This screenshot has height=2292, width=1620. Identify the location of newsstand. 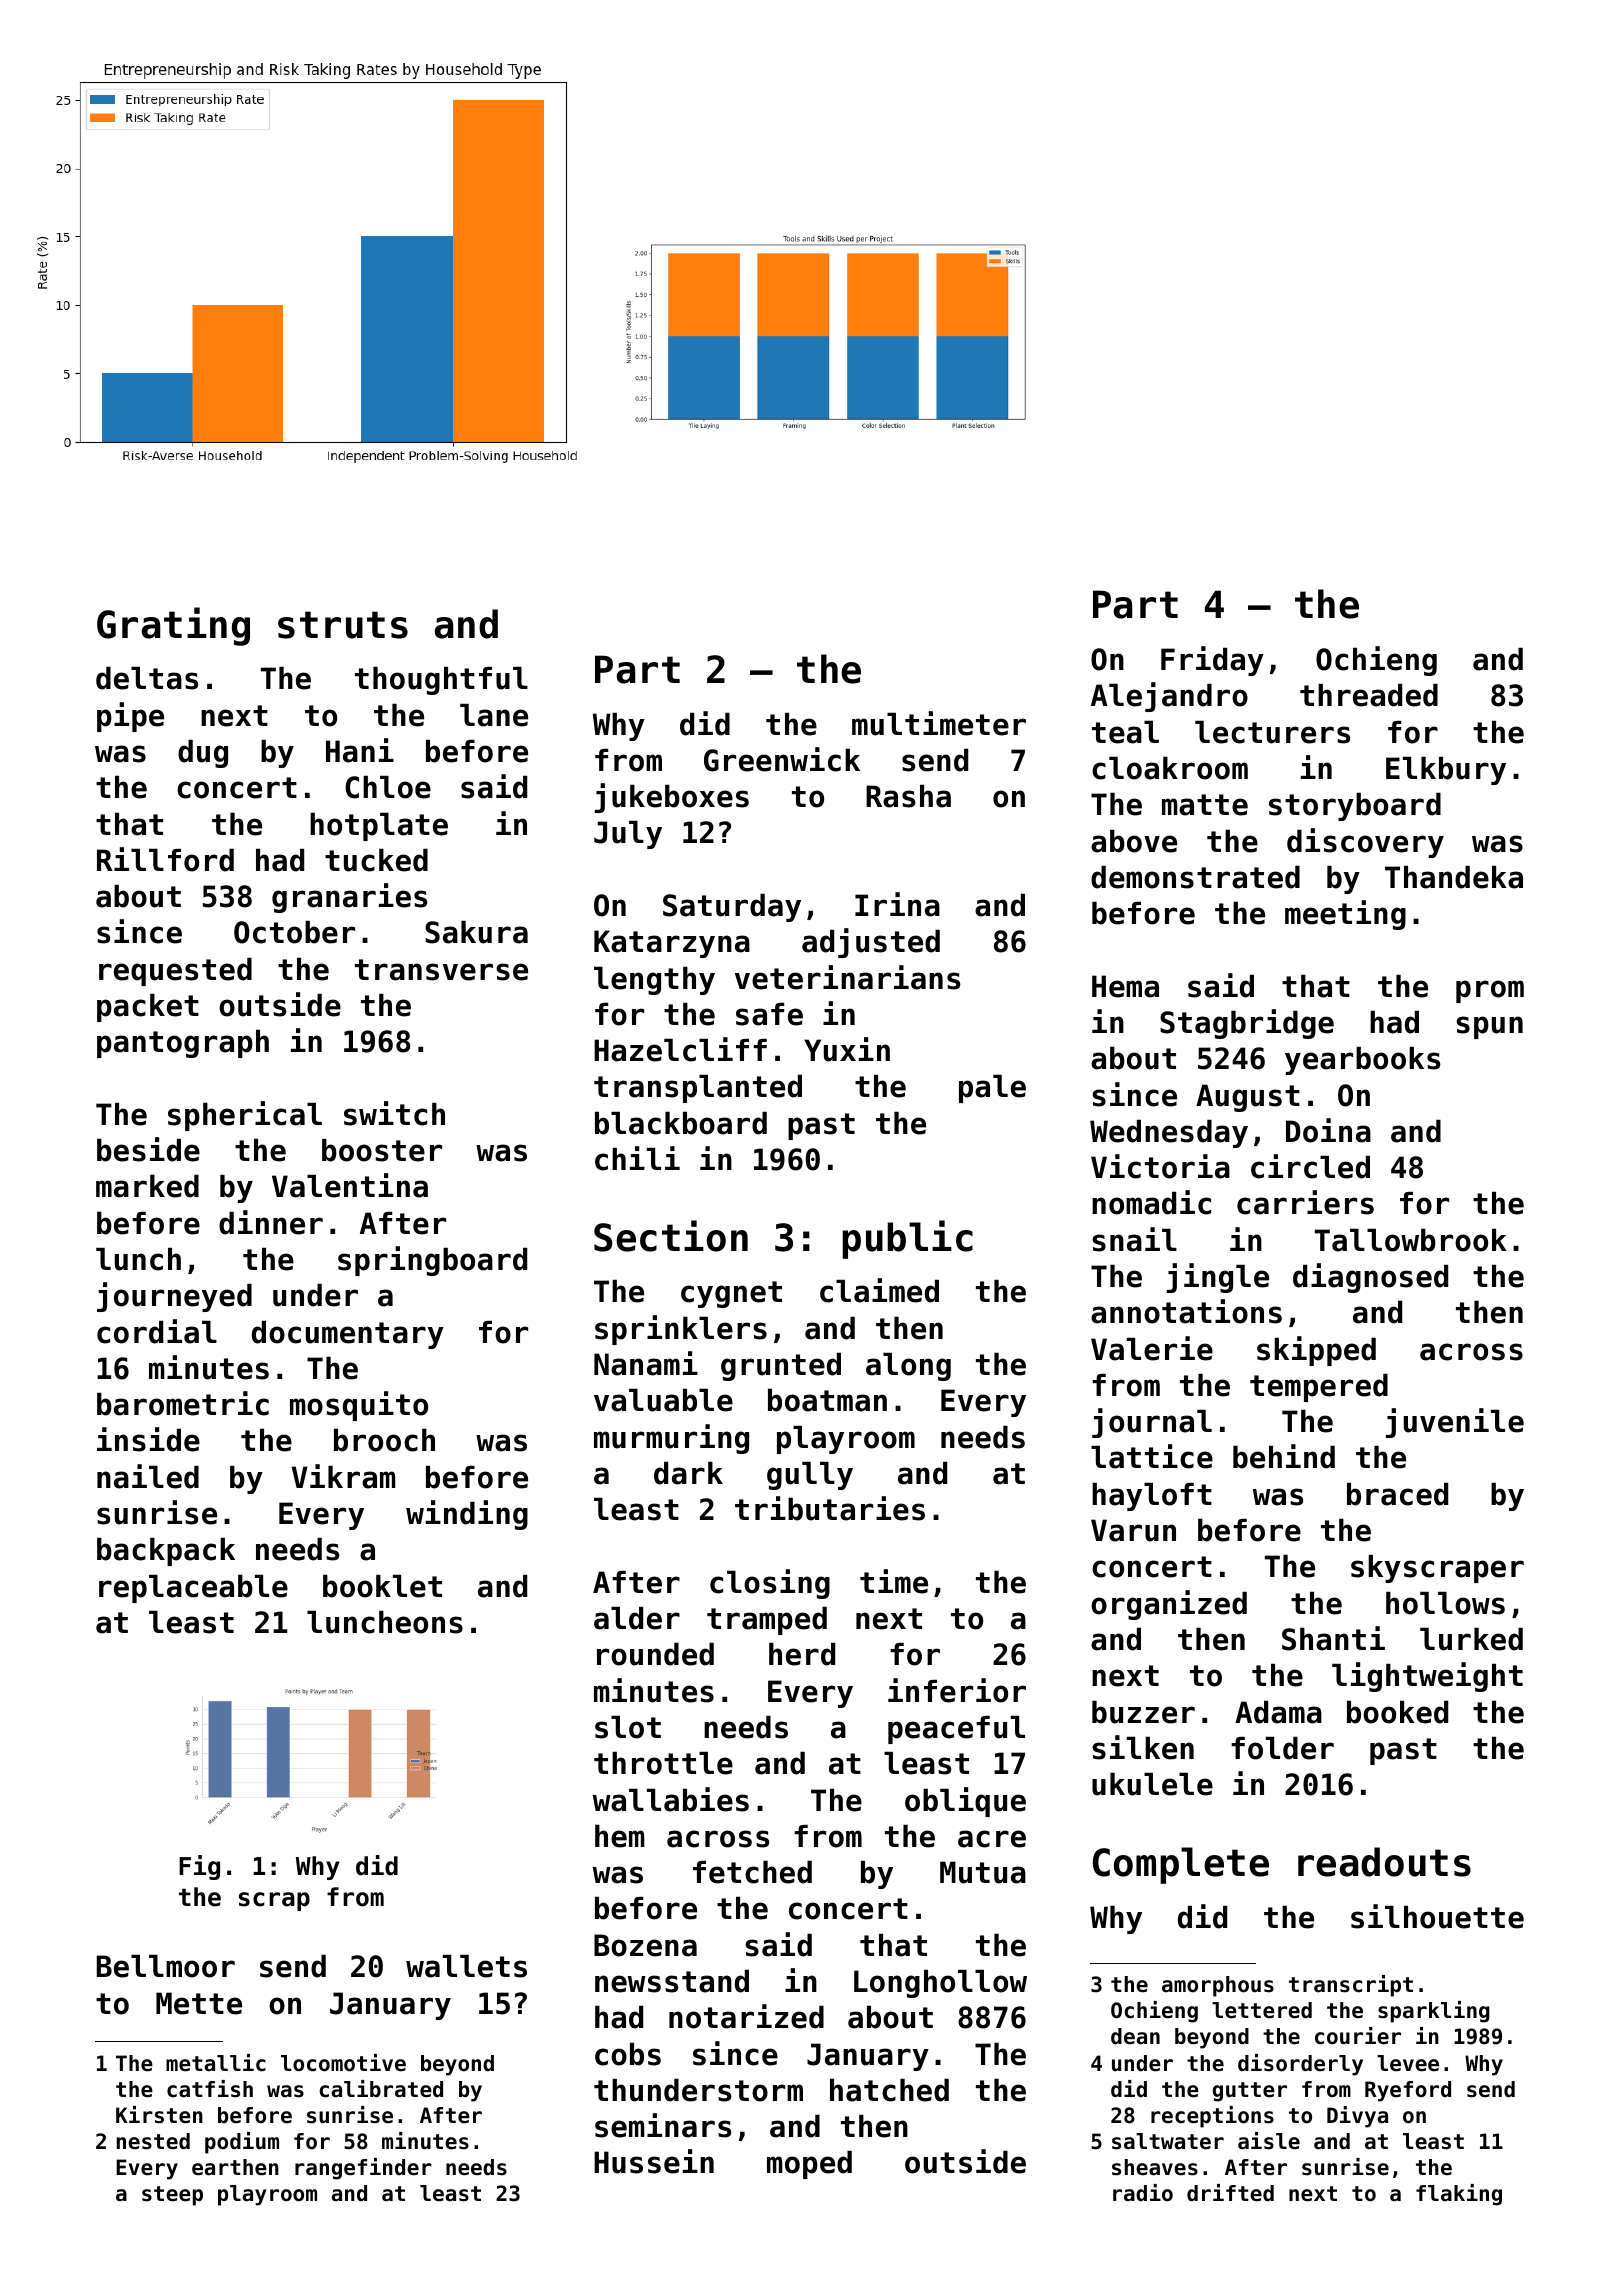
(672, 1981).
